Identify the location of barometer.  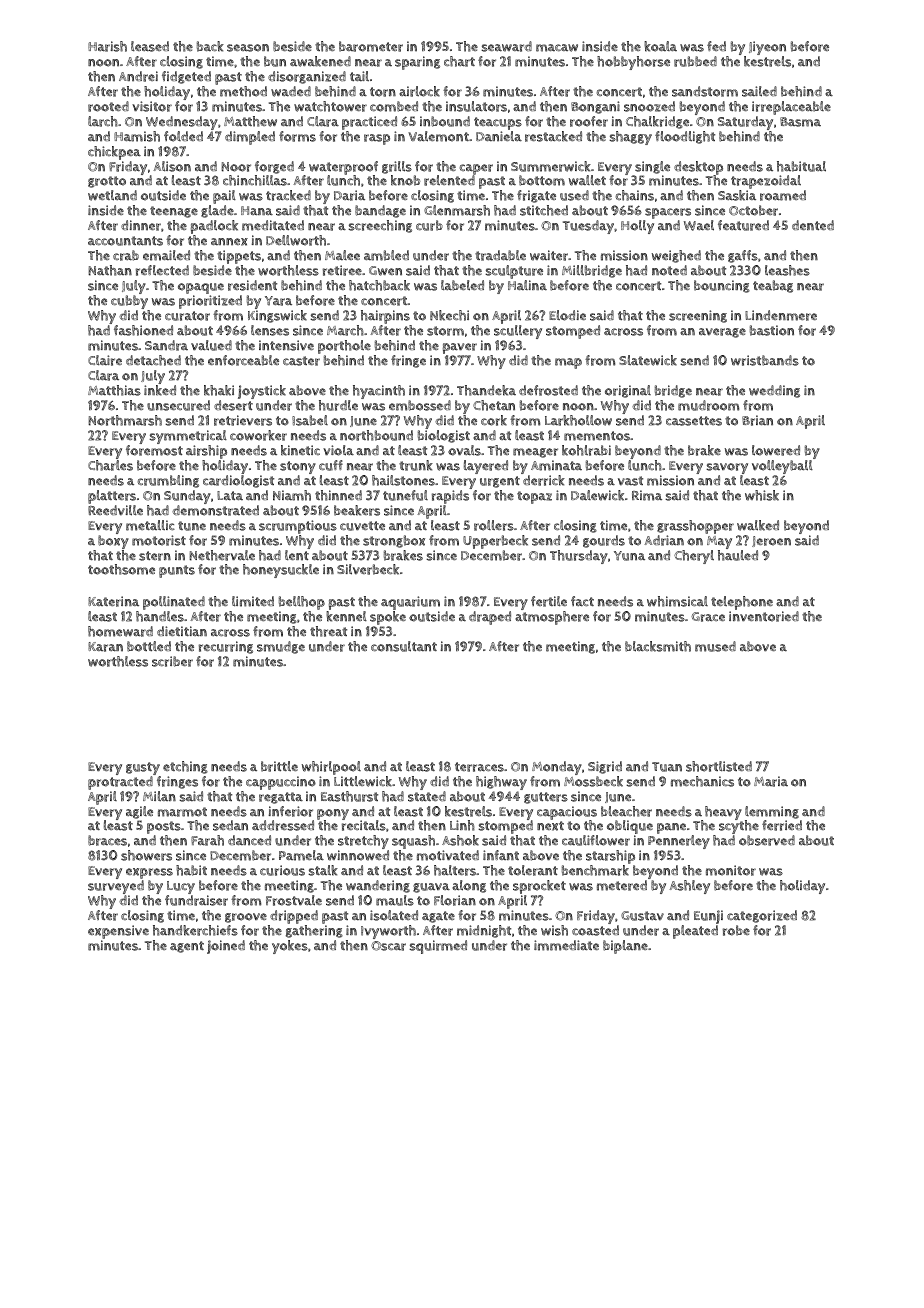
(371, 46).
